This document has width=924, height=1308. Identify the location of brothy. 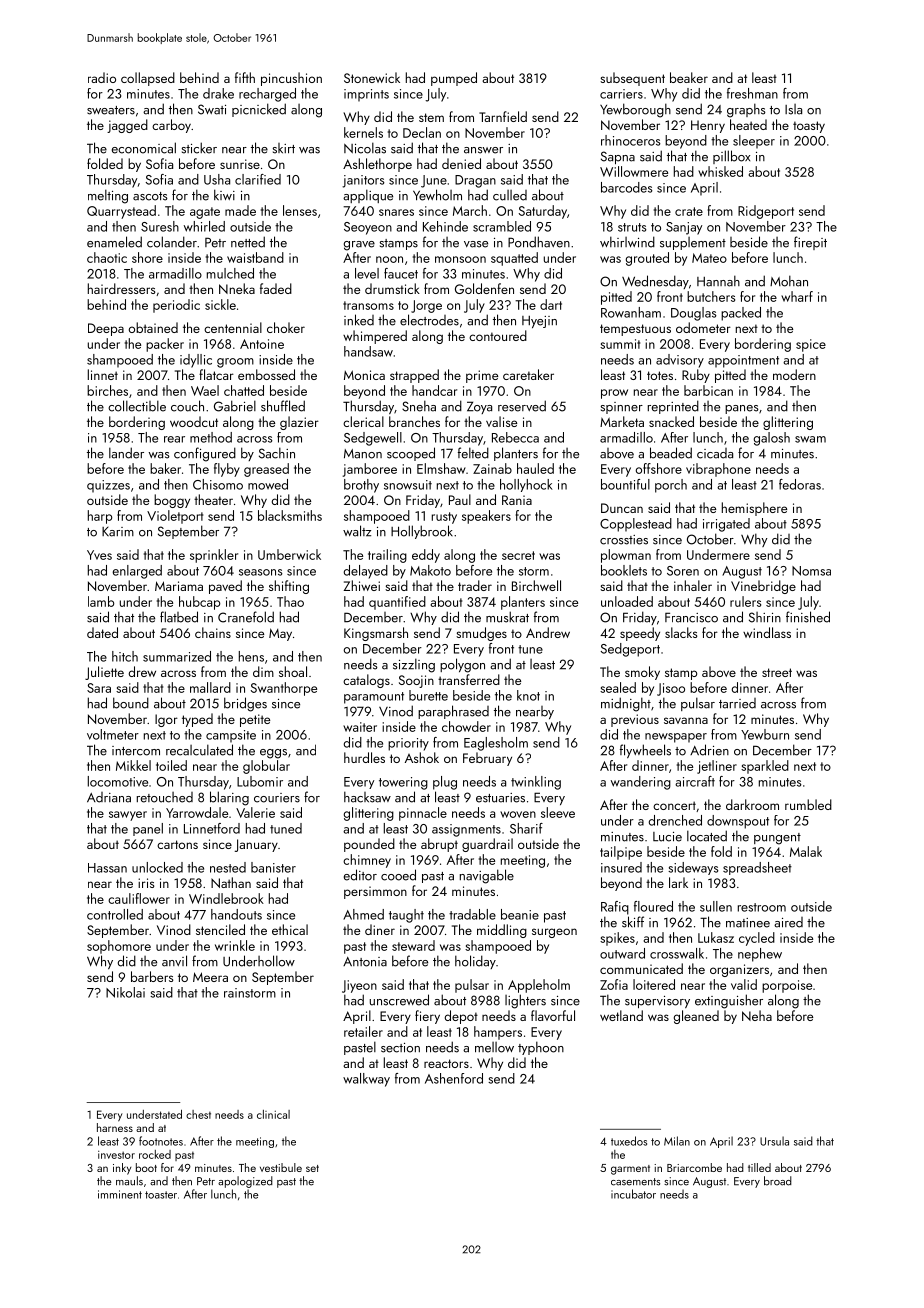
(361, 486).
